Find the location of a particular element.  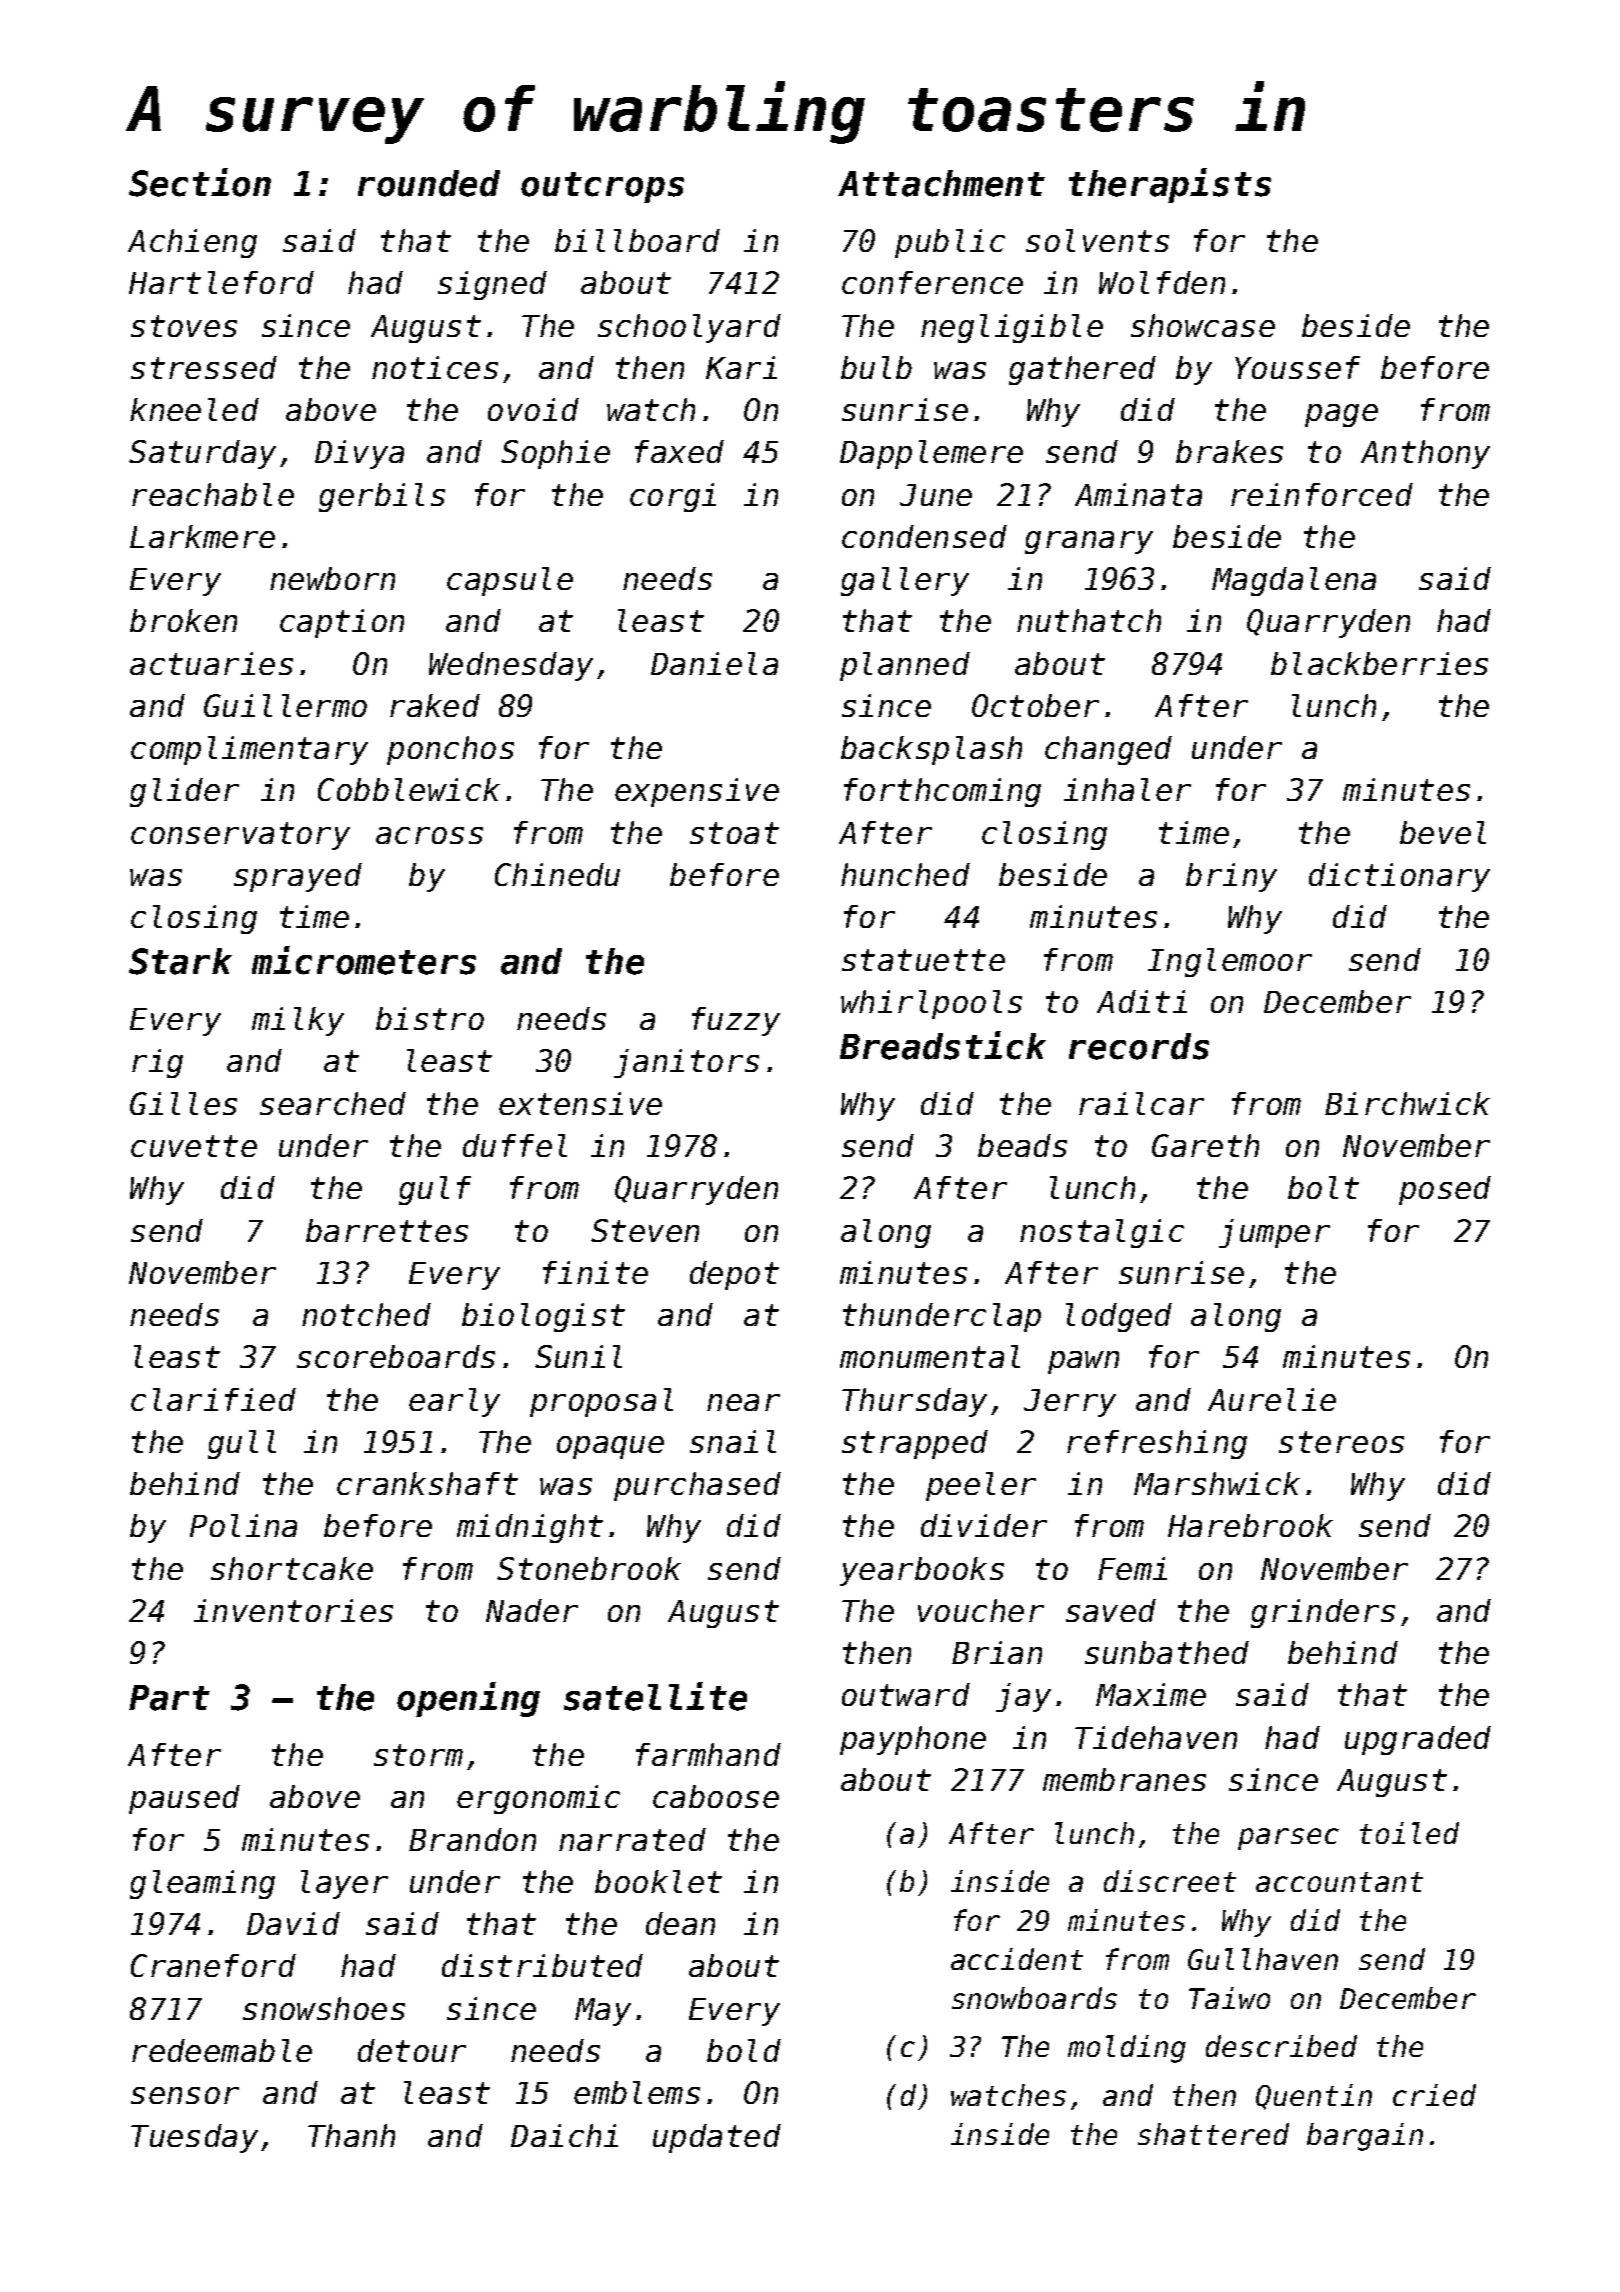

posed is located at coordinates (1445, 1190).
